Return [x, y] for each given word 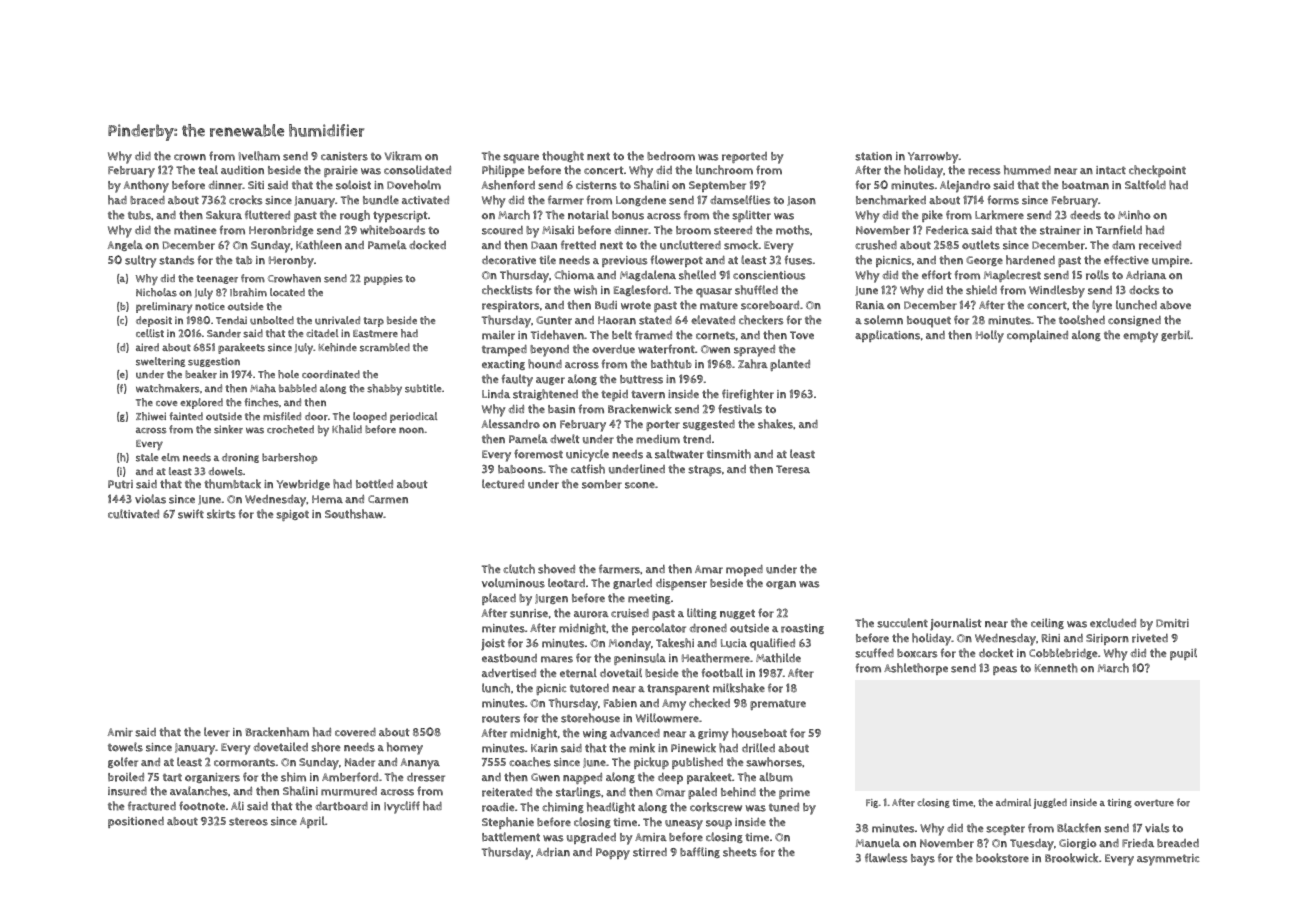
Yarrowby [933, 158]
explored [201, 403]
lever [217, 732]
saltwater [679, 454]
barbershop [289, 458]
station [873, 156]
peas [1005, 670]
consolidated [417, 170]
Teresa [793, 469]
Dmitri [1172, 623]
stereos [248, 822]
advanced [635, 732]
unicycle [587, 455]
